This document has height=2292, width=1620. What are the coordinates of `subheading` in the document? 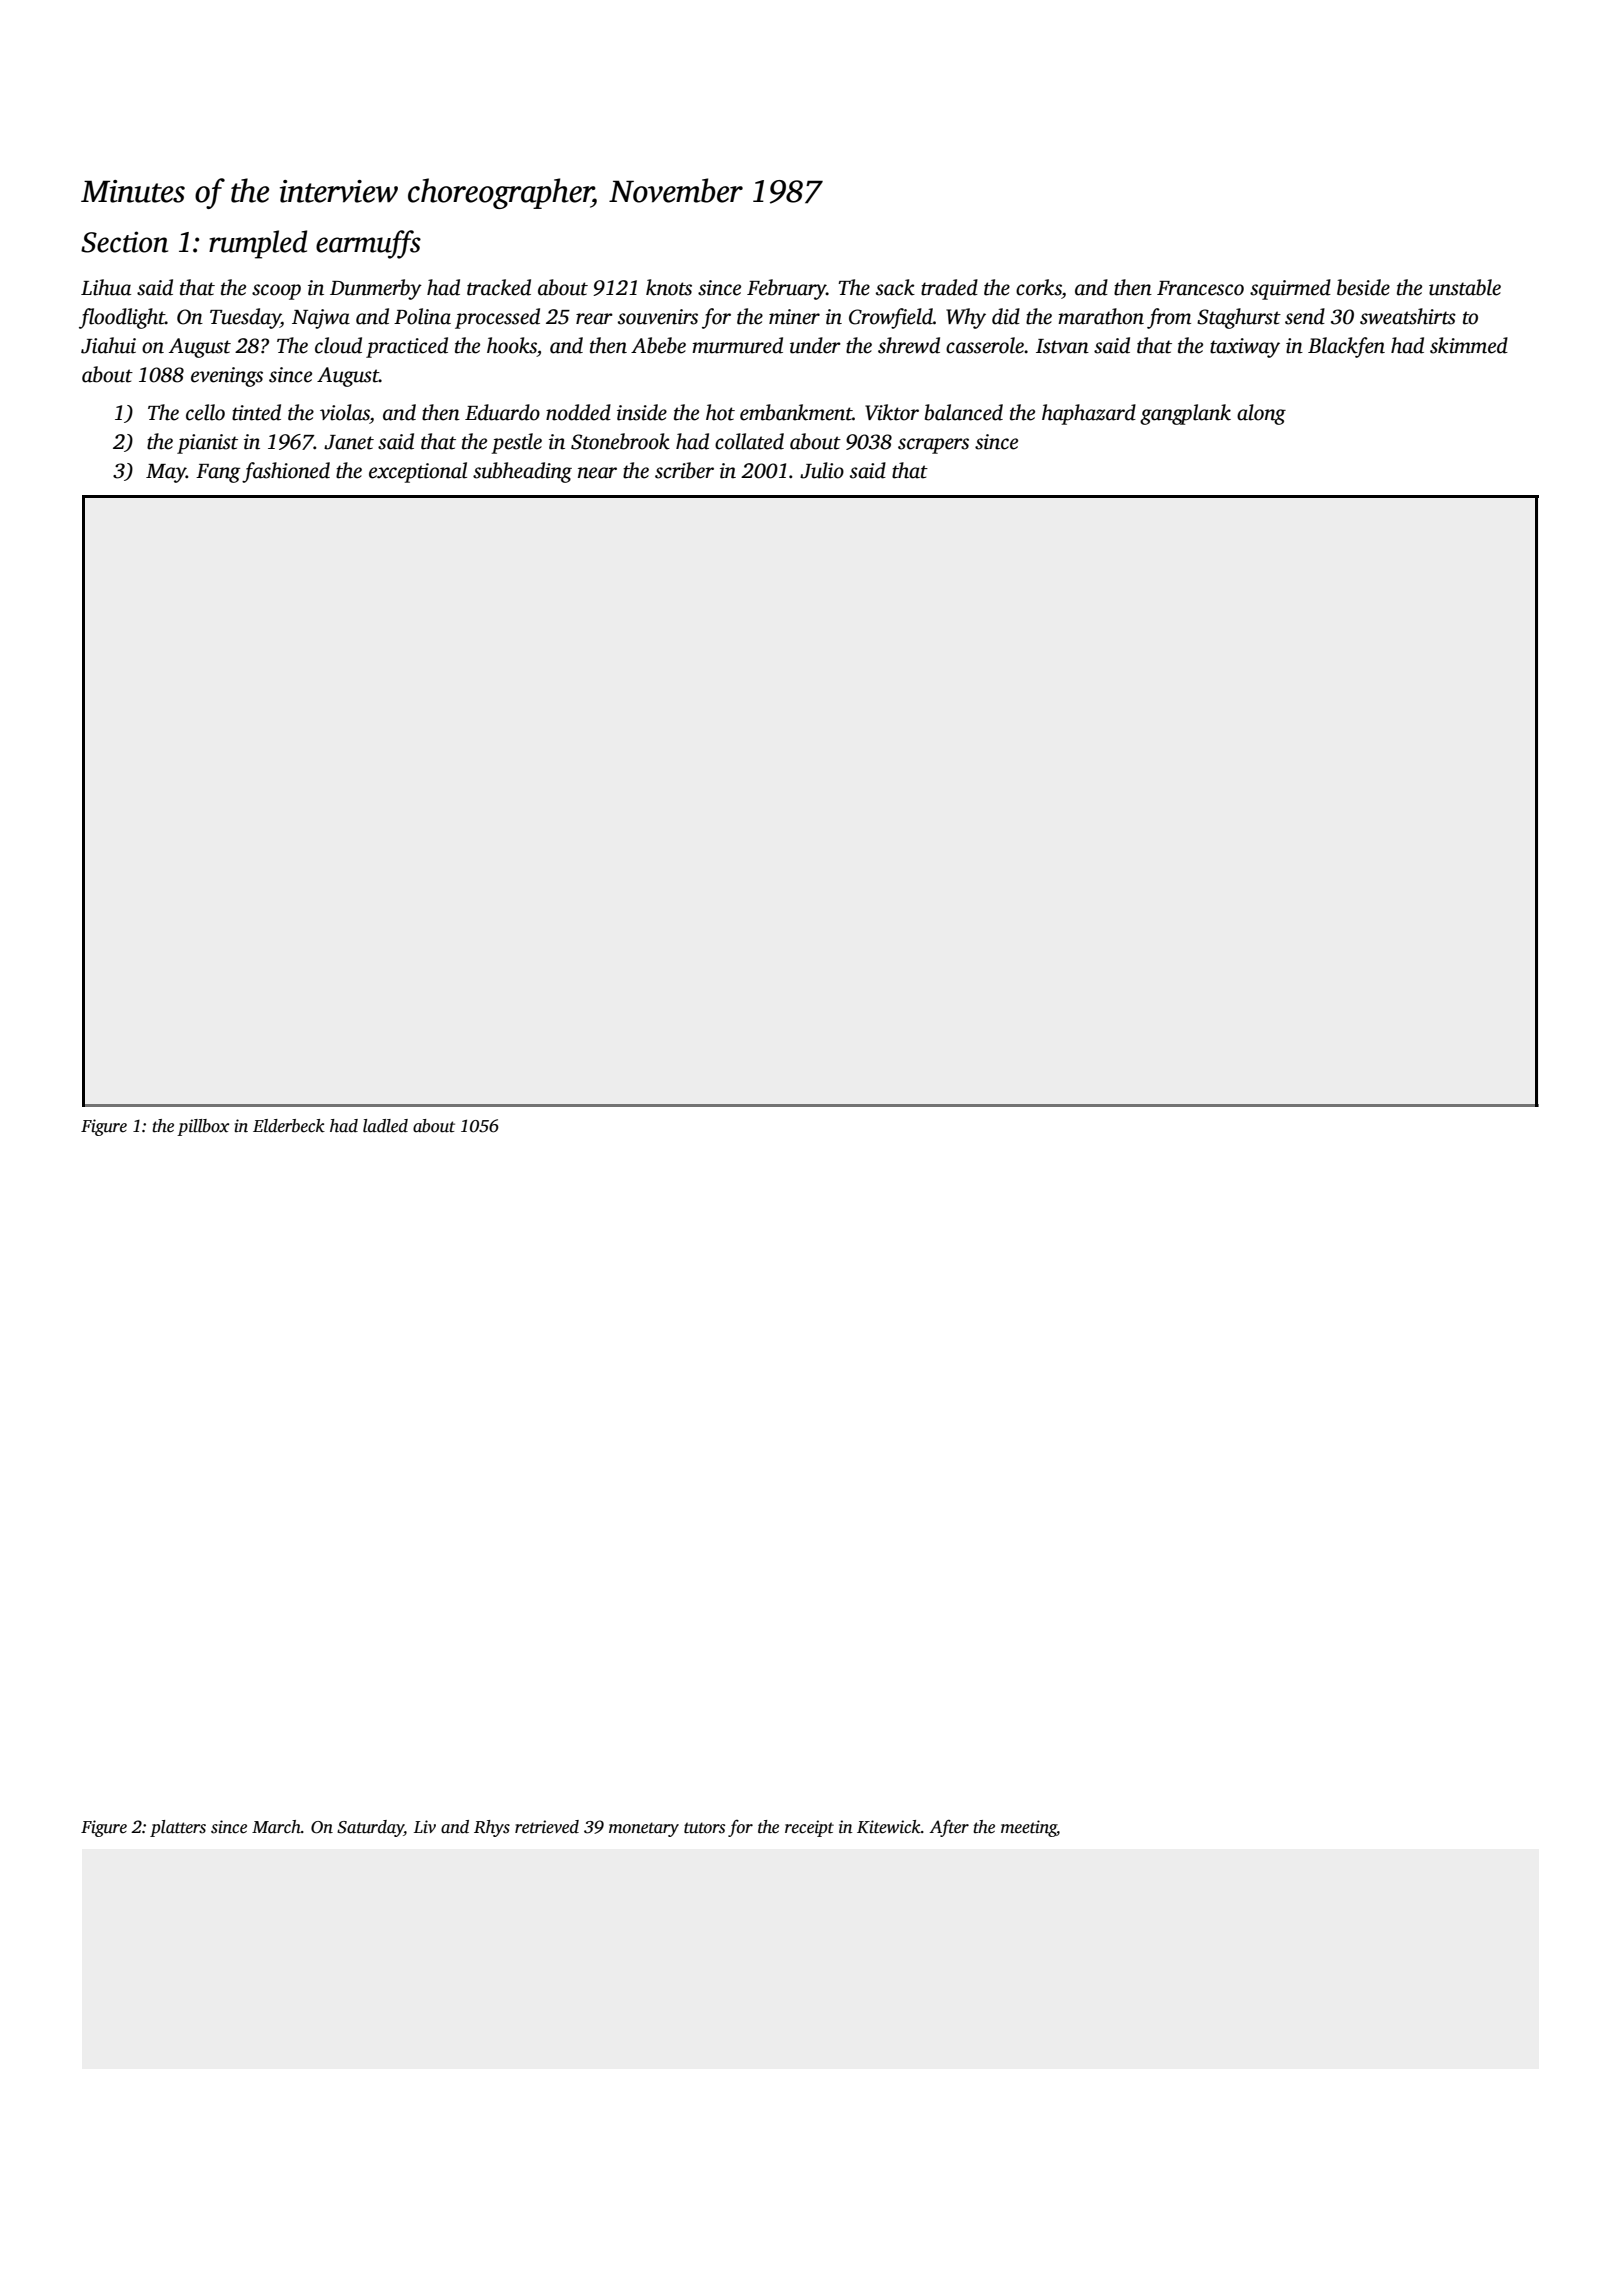 It's located at (522, 472).
